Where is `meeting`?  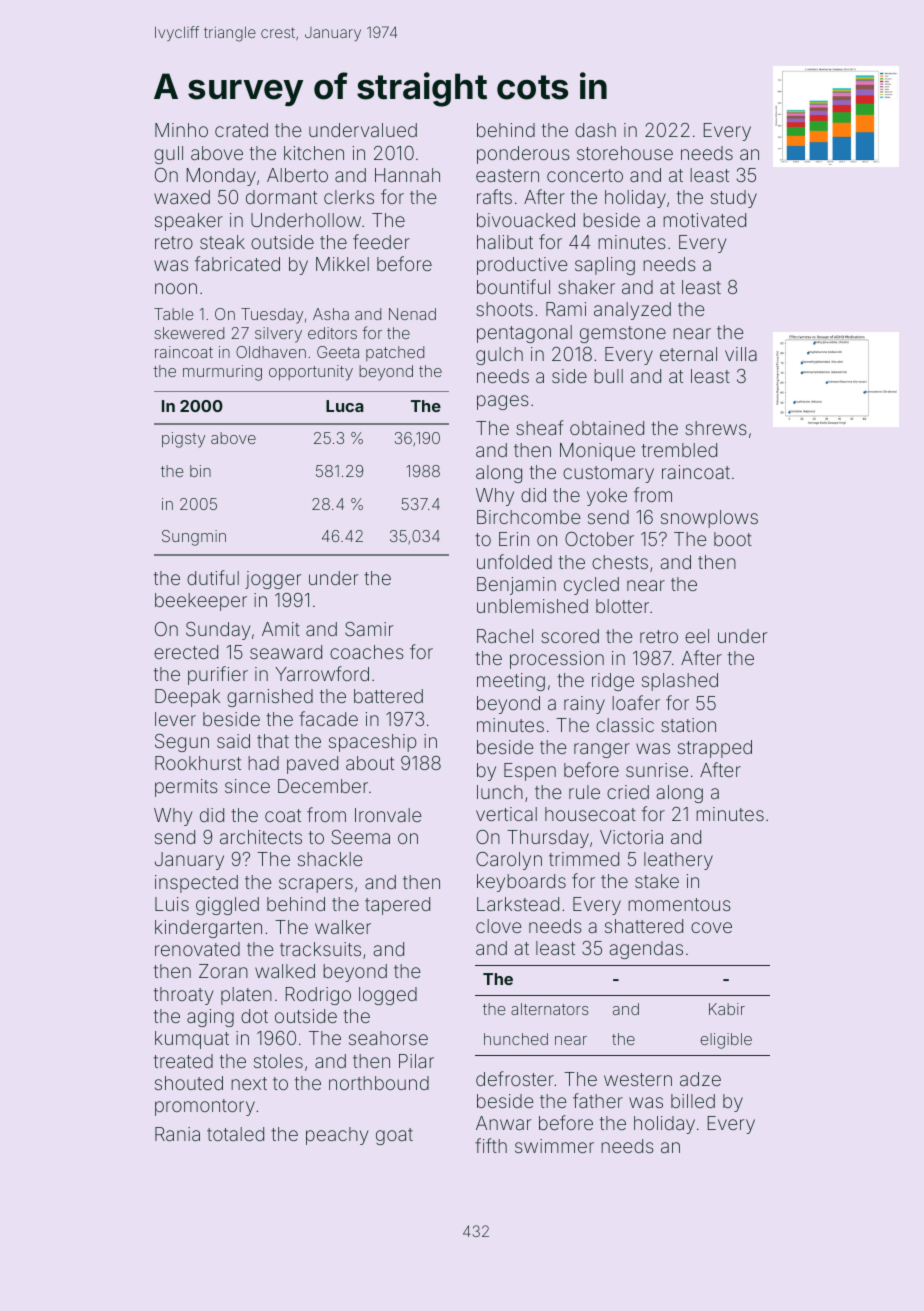 meeting is located at coordinates (511, 682).
